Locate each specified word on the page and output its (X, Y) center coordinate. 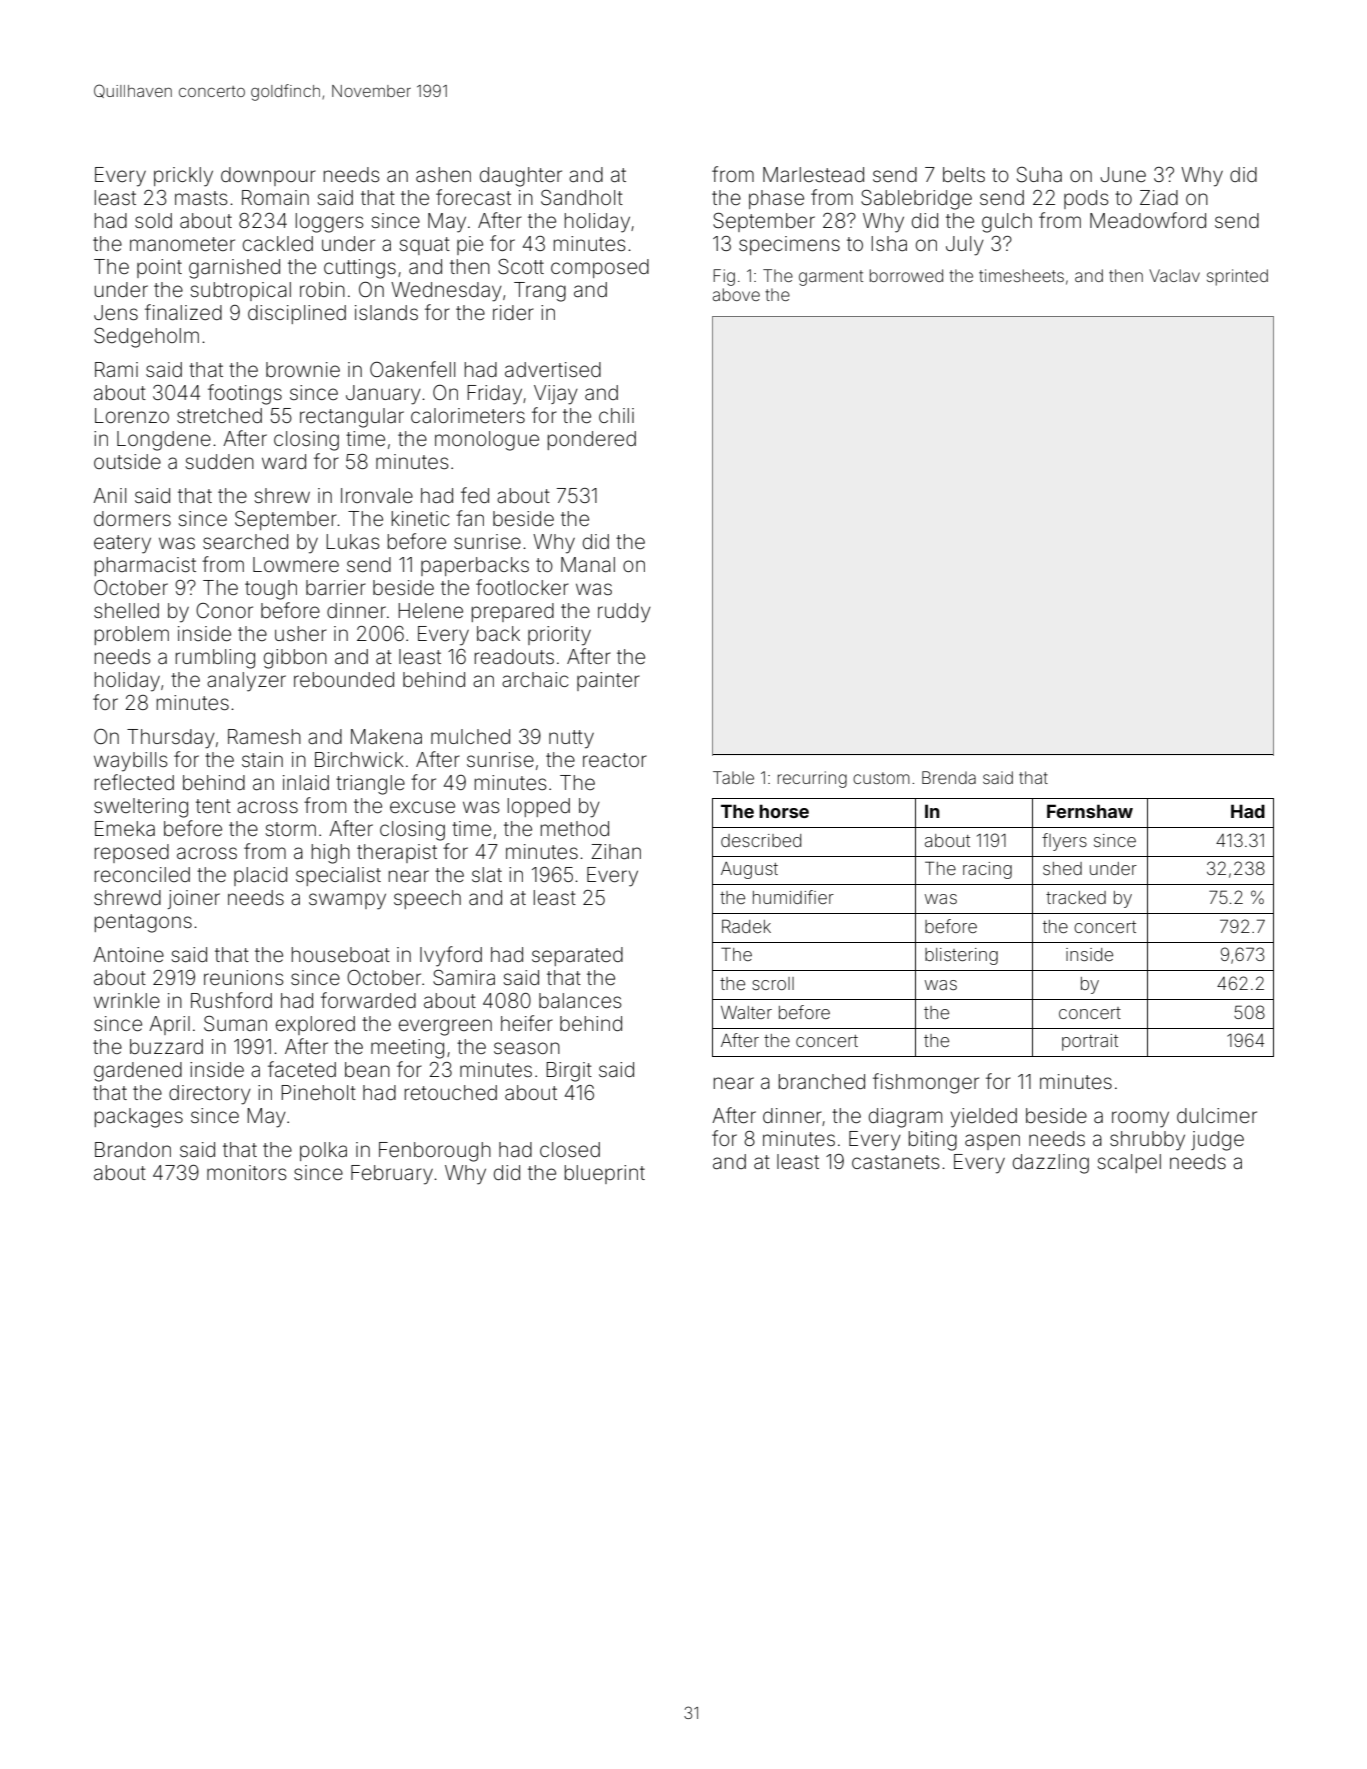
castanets (895, 1162)
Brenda (949, 777)
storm (290, 829)
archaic (535, 679)
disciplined (297, 314)
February (392, 1175)
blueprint (605, 1174)
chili (616, 415)
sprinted (1237, 277)
